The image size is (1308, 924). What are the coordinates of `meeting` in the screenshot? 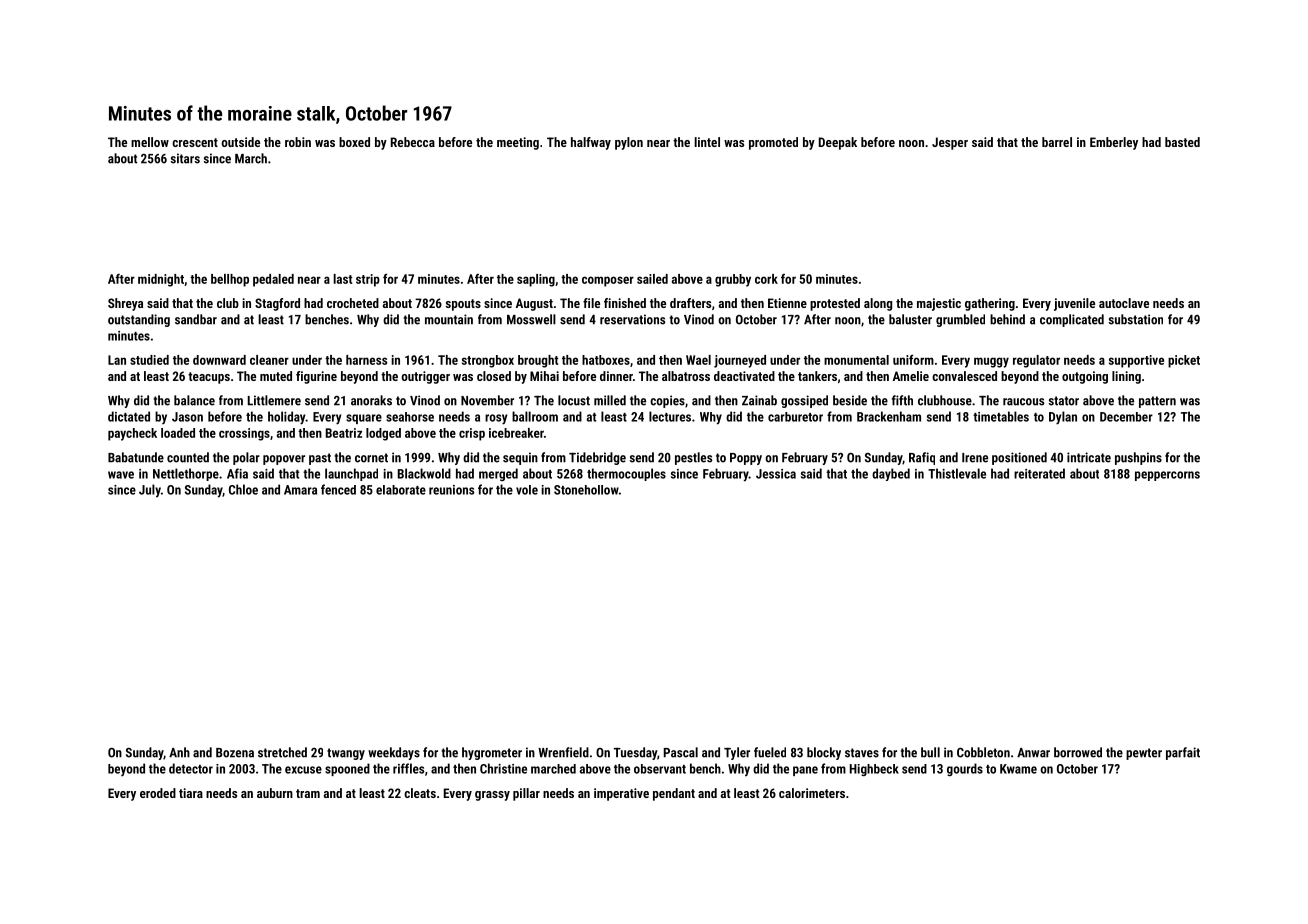 It's located at (518, 143).
